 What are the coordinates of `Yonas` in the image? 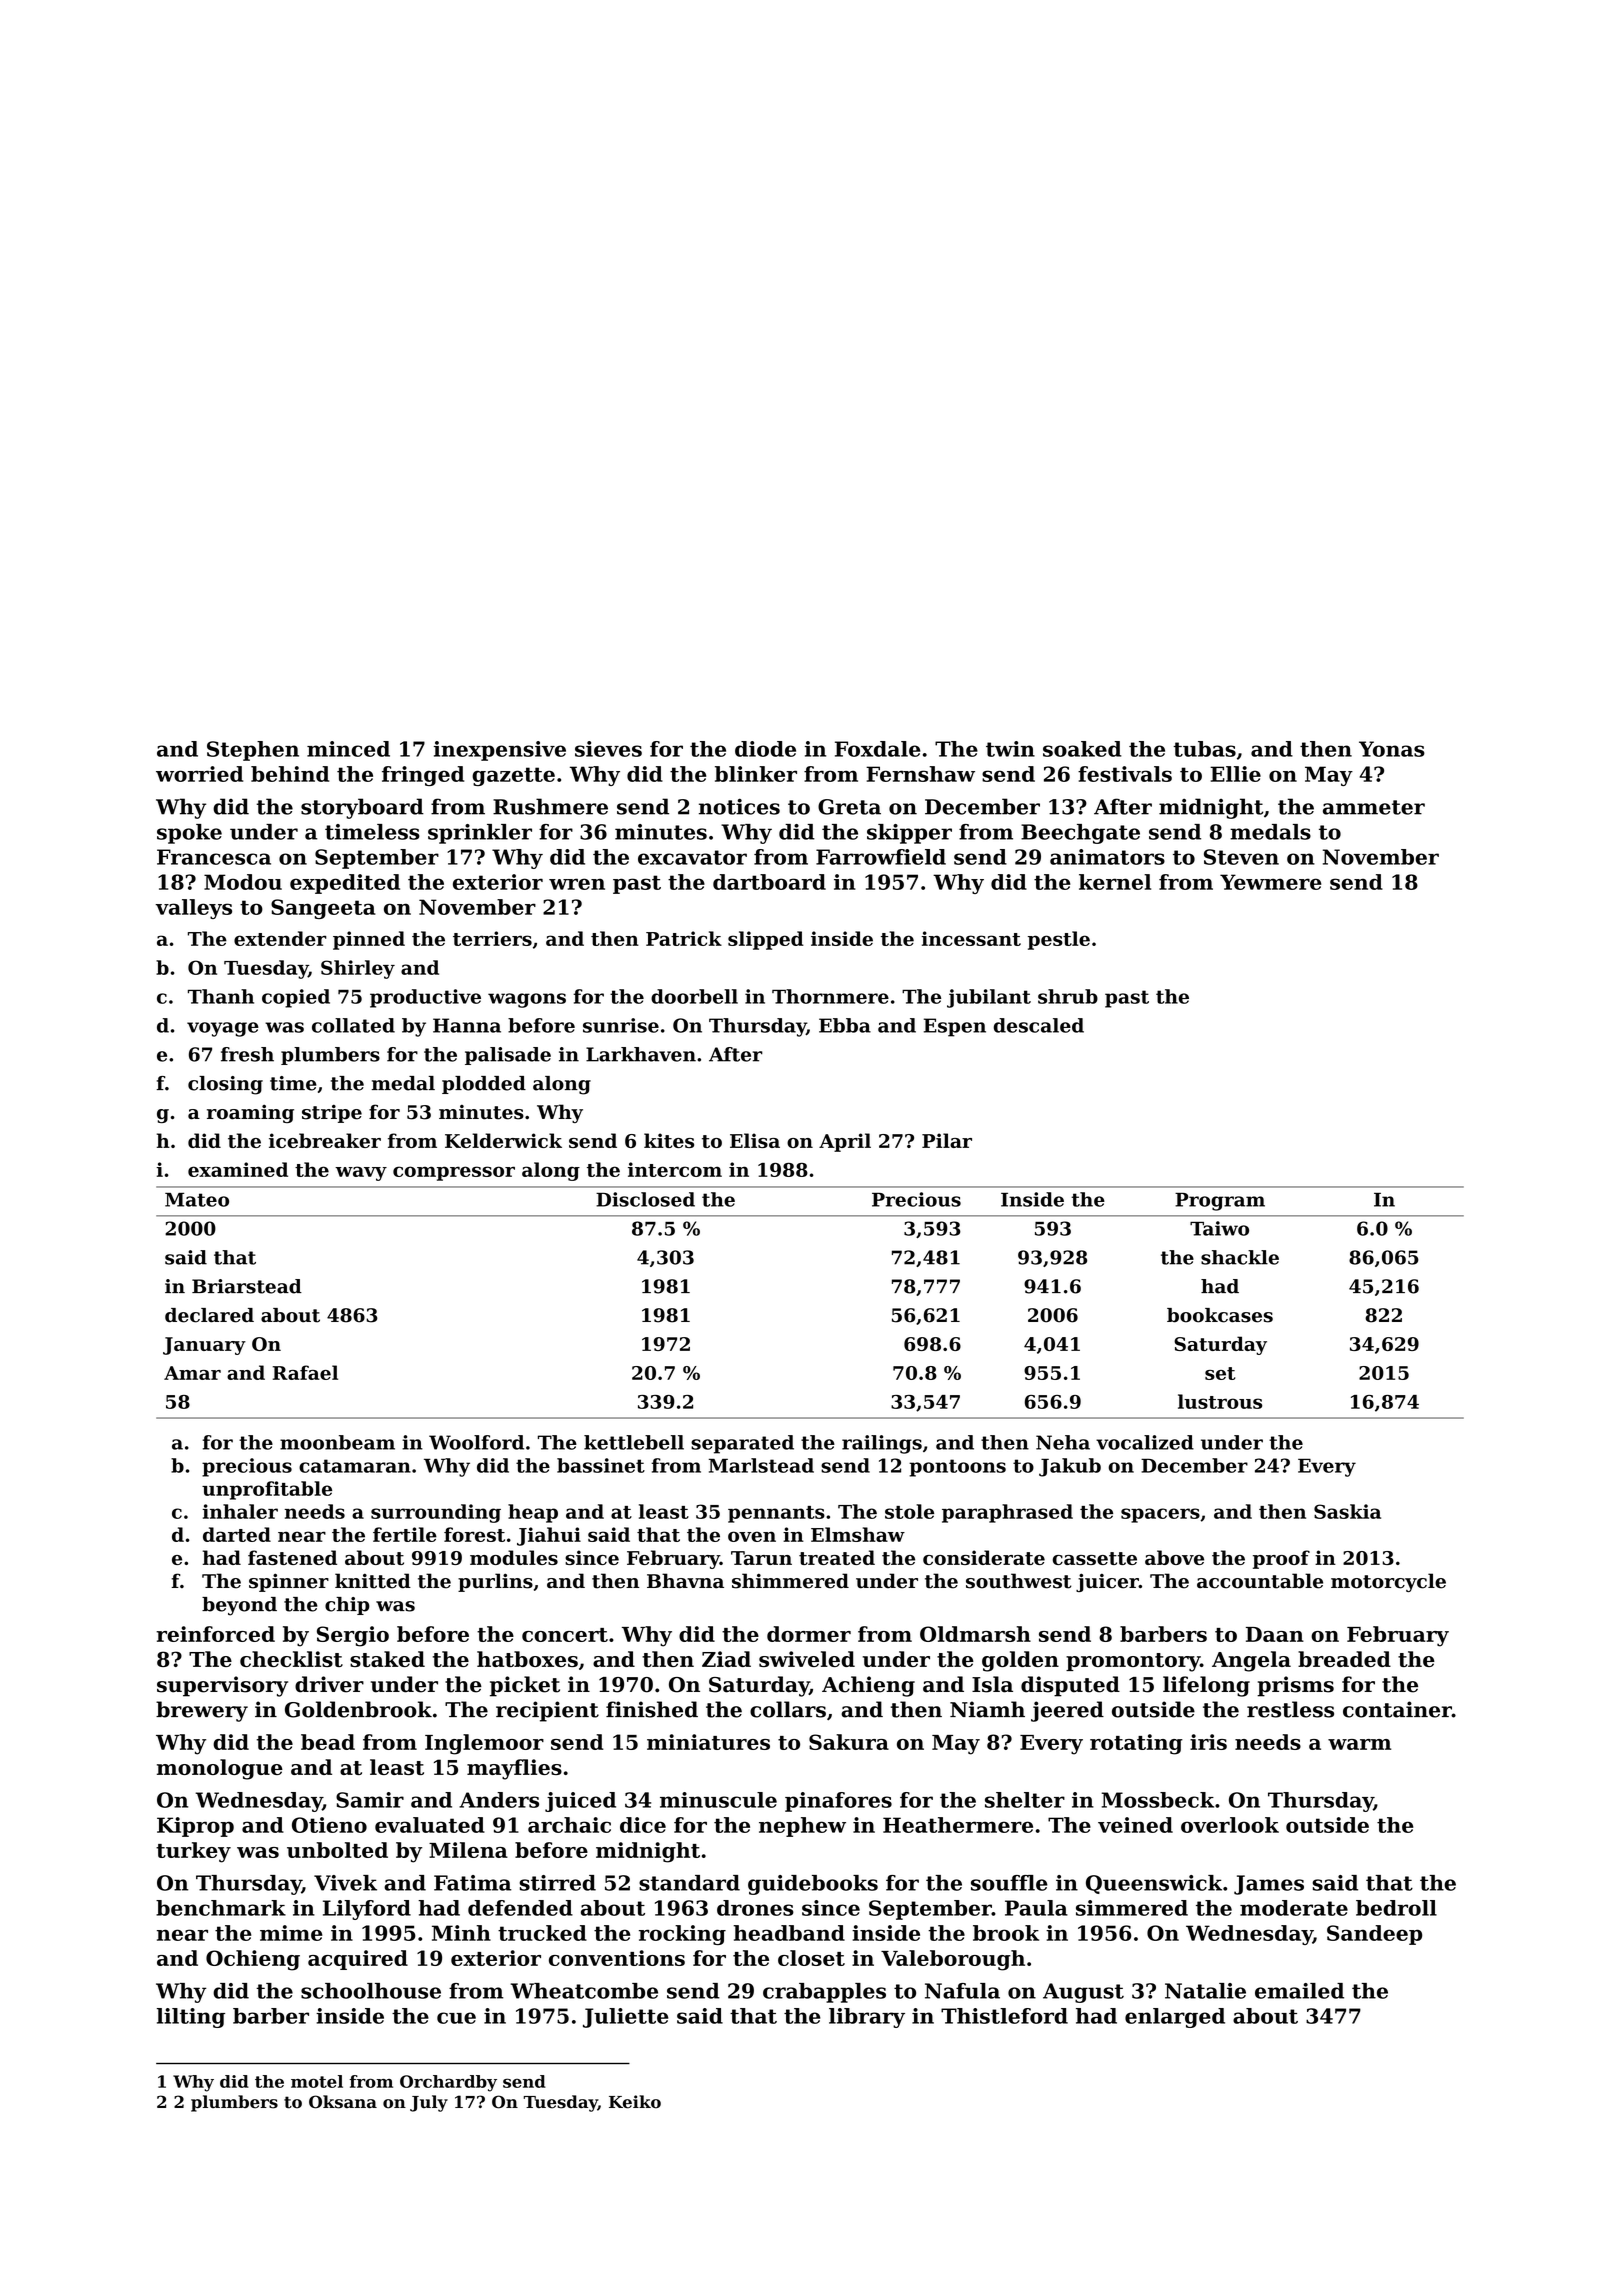 It's located at (1392, 749).
